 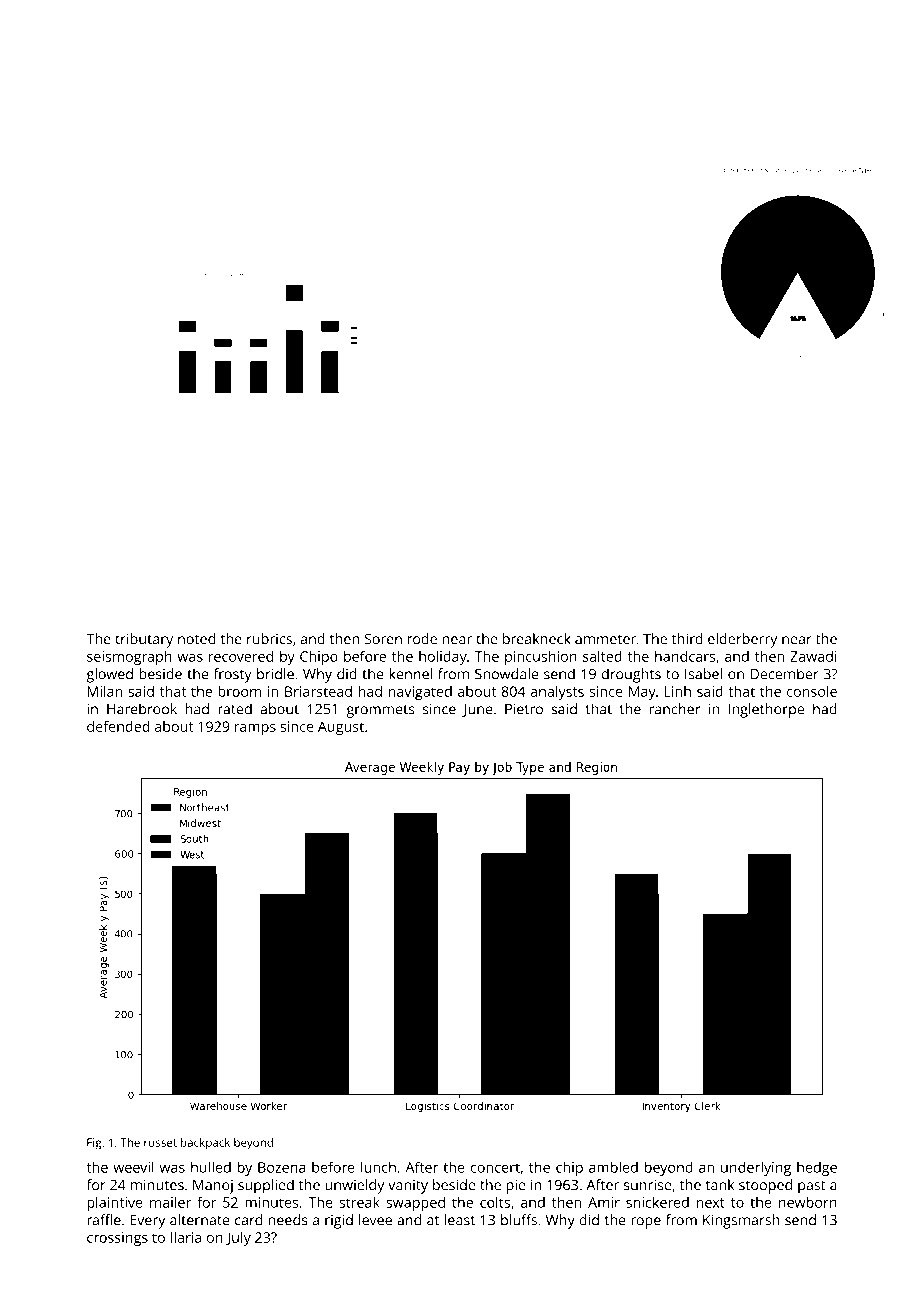 What do you see at coordinates (144, 640) in the page?
I see `tributary` at bounding box center [144, 640].
